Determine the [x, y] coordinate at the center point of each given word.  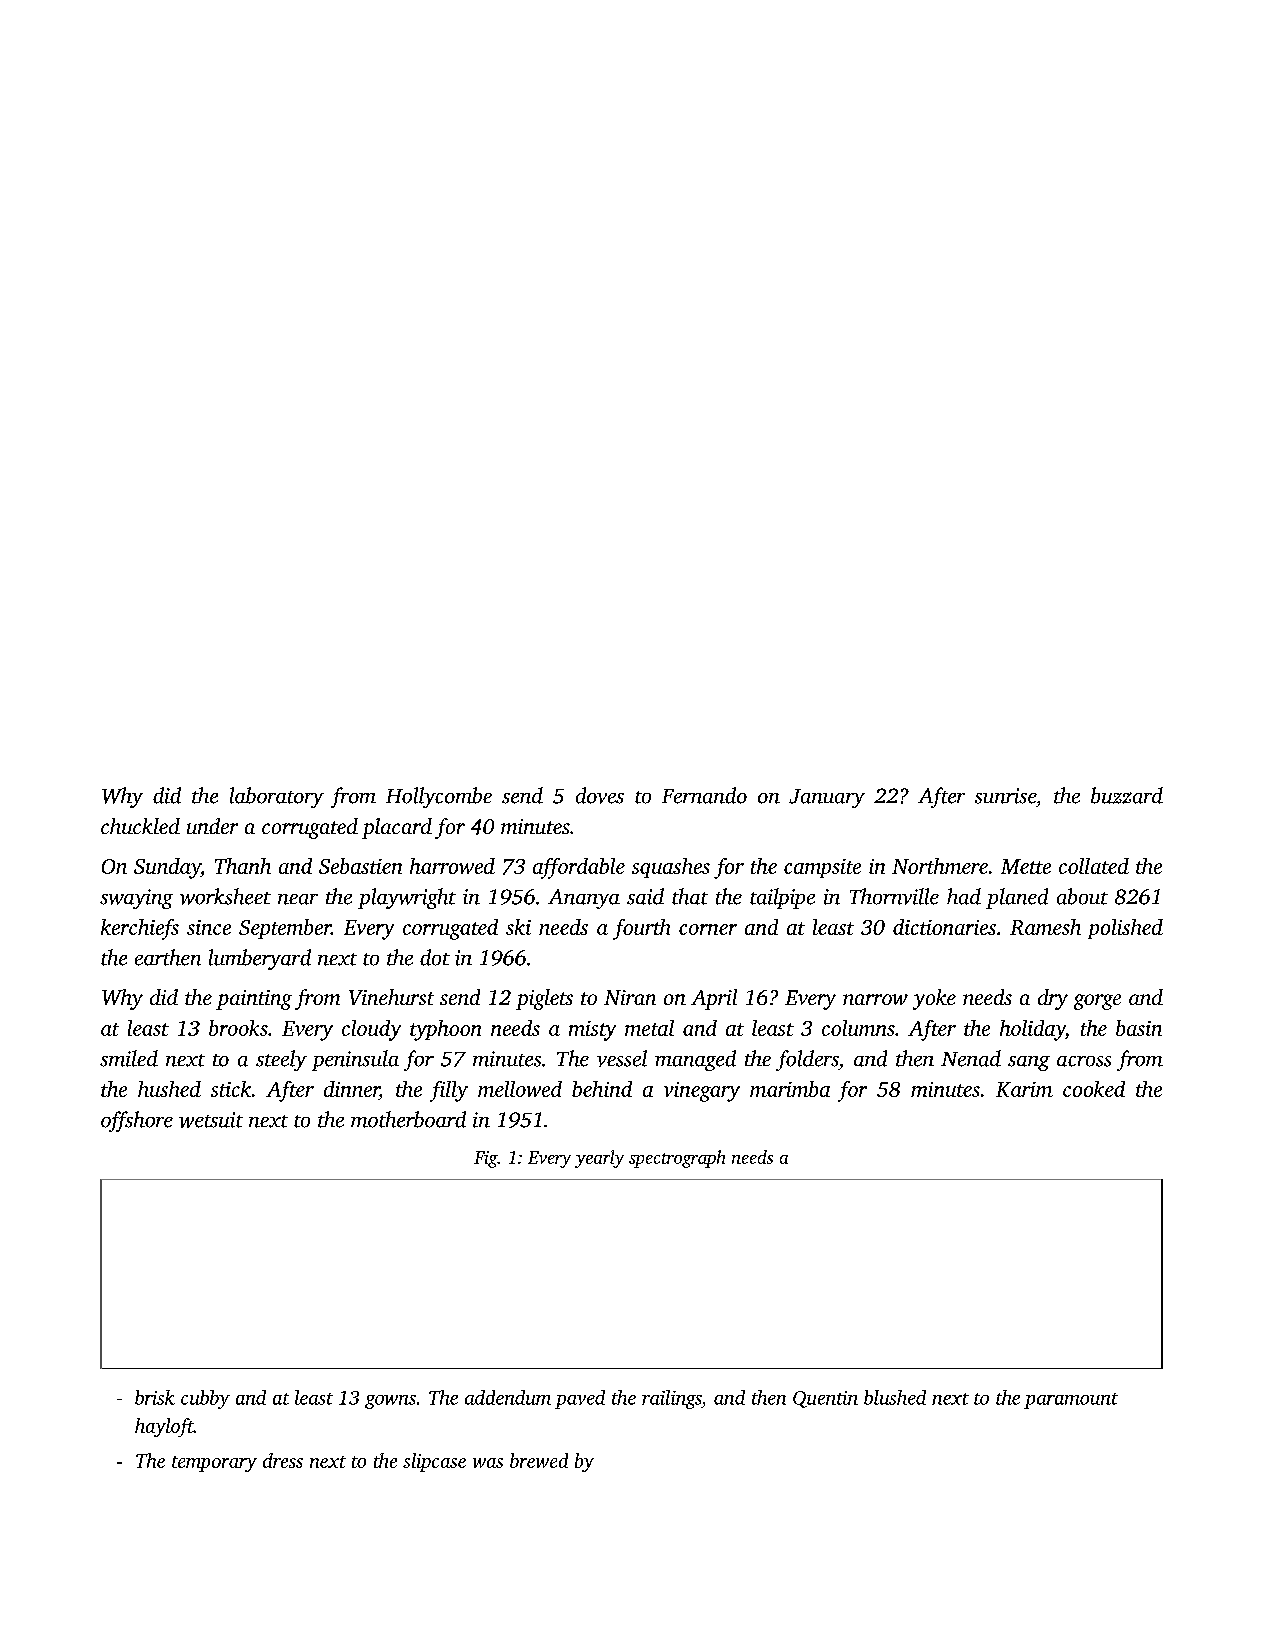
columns [858, 1028]
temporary [214, 1464]
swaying [136, 899]
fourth [641, 929]
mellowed [520, 1089]
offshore [137, 1121]
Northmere [940, 866]
